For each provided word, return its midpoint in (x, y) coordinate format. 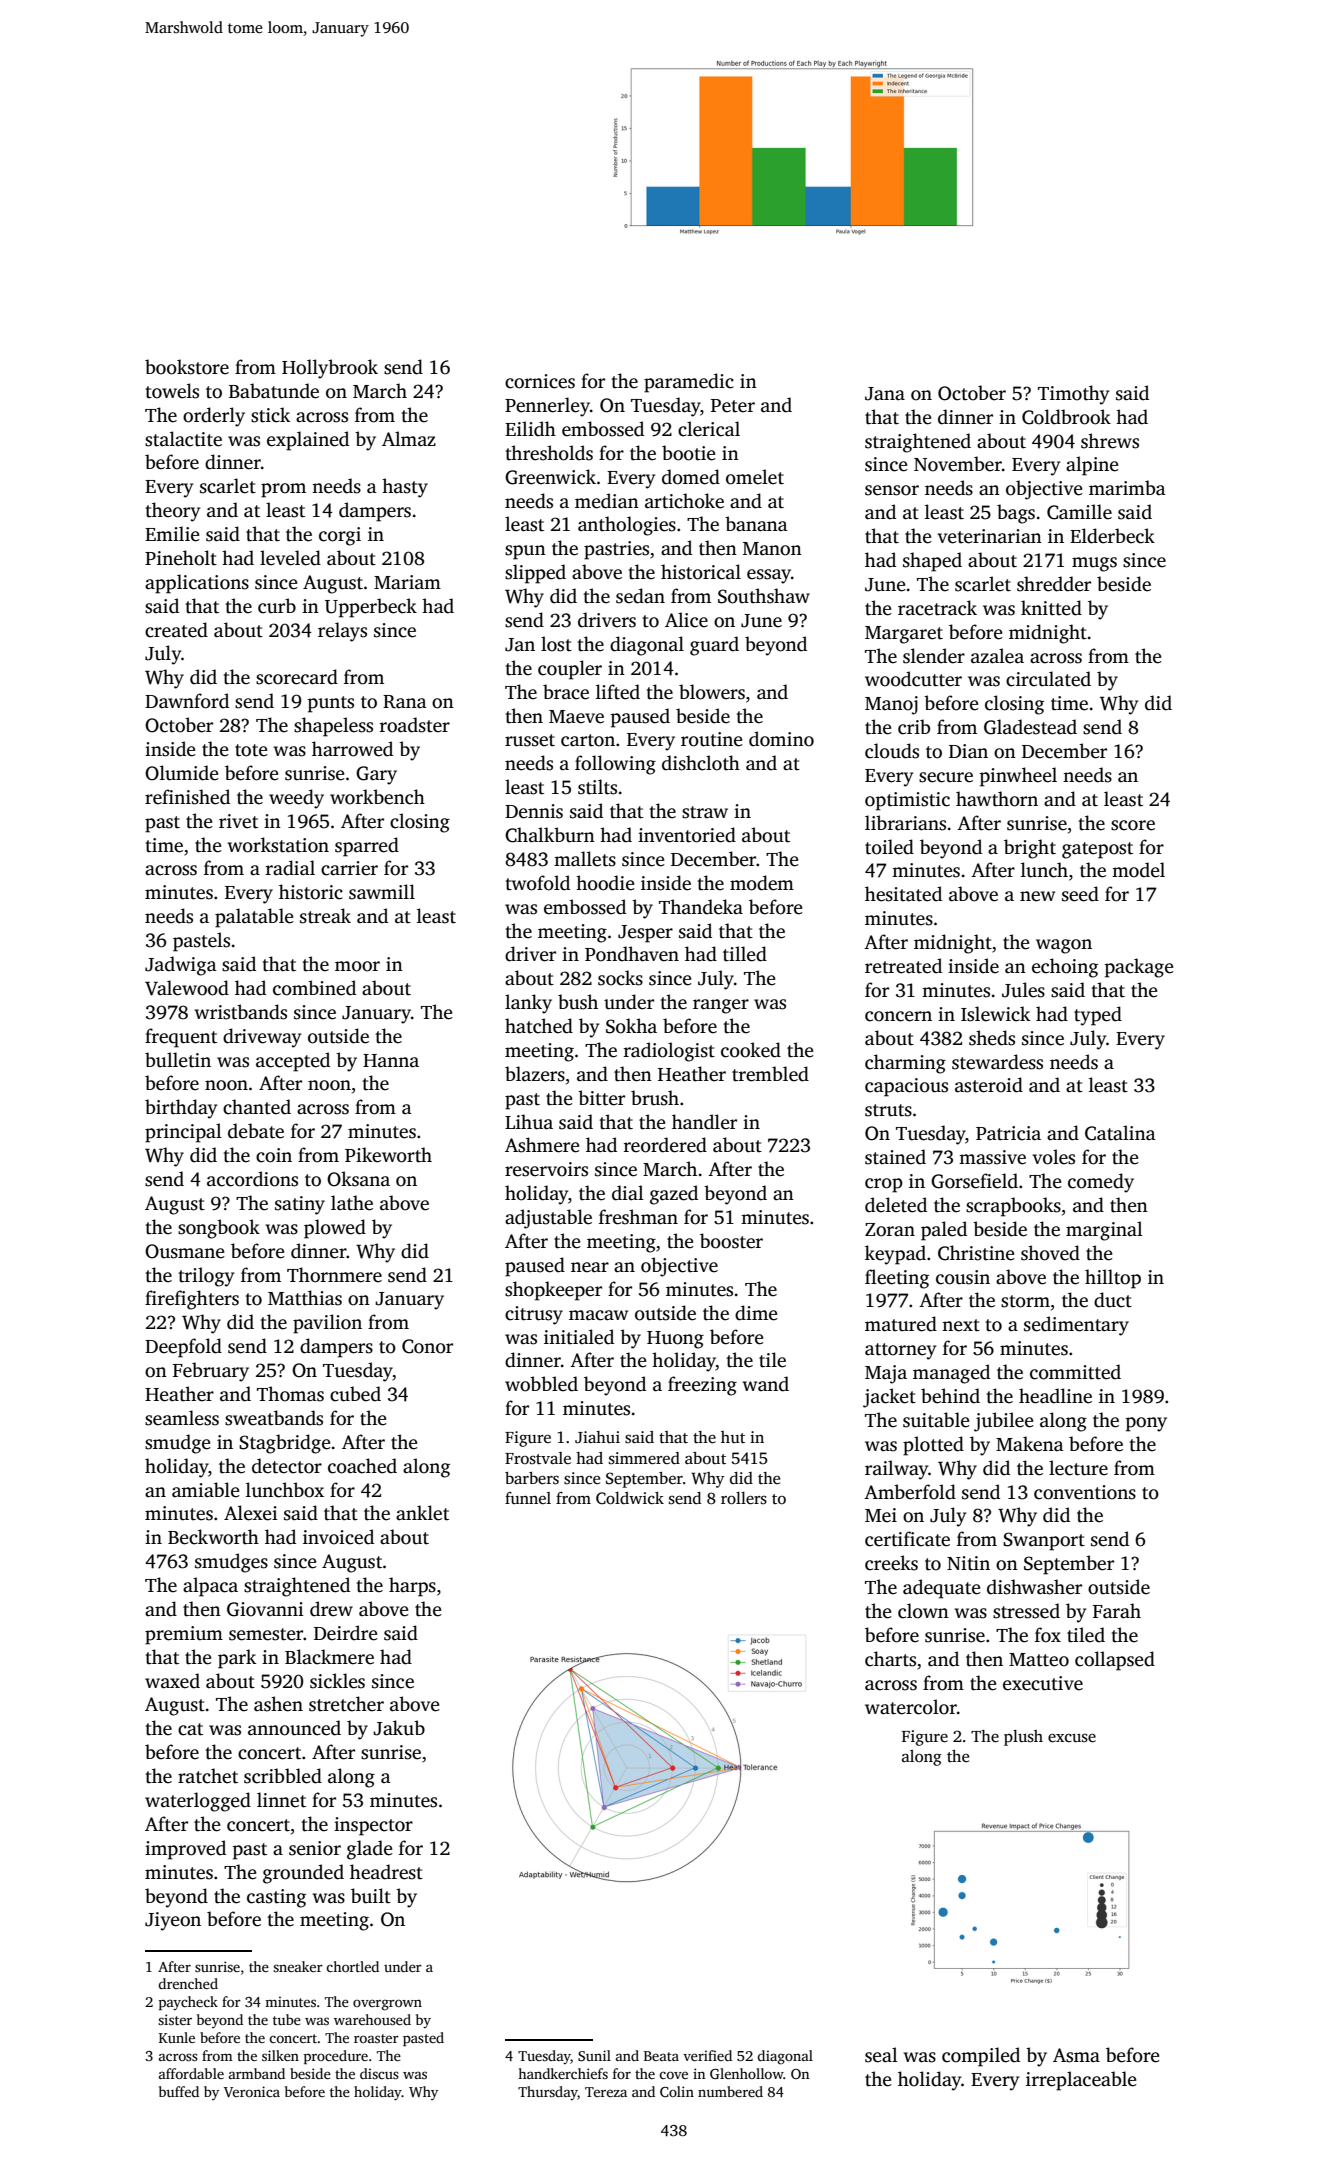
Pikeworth (388, 1155)
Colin (677, 2091)
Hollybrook (330, 369)
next (961, 1325)
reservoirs (546, 1169)
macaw (598, 1315)
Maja (886, 1374)
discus (379, 2073)
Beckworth (213, 1537)
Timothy (1073, 395)
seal (881, 2055)
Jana (885, 394)
